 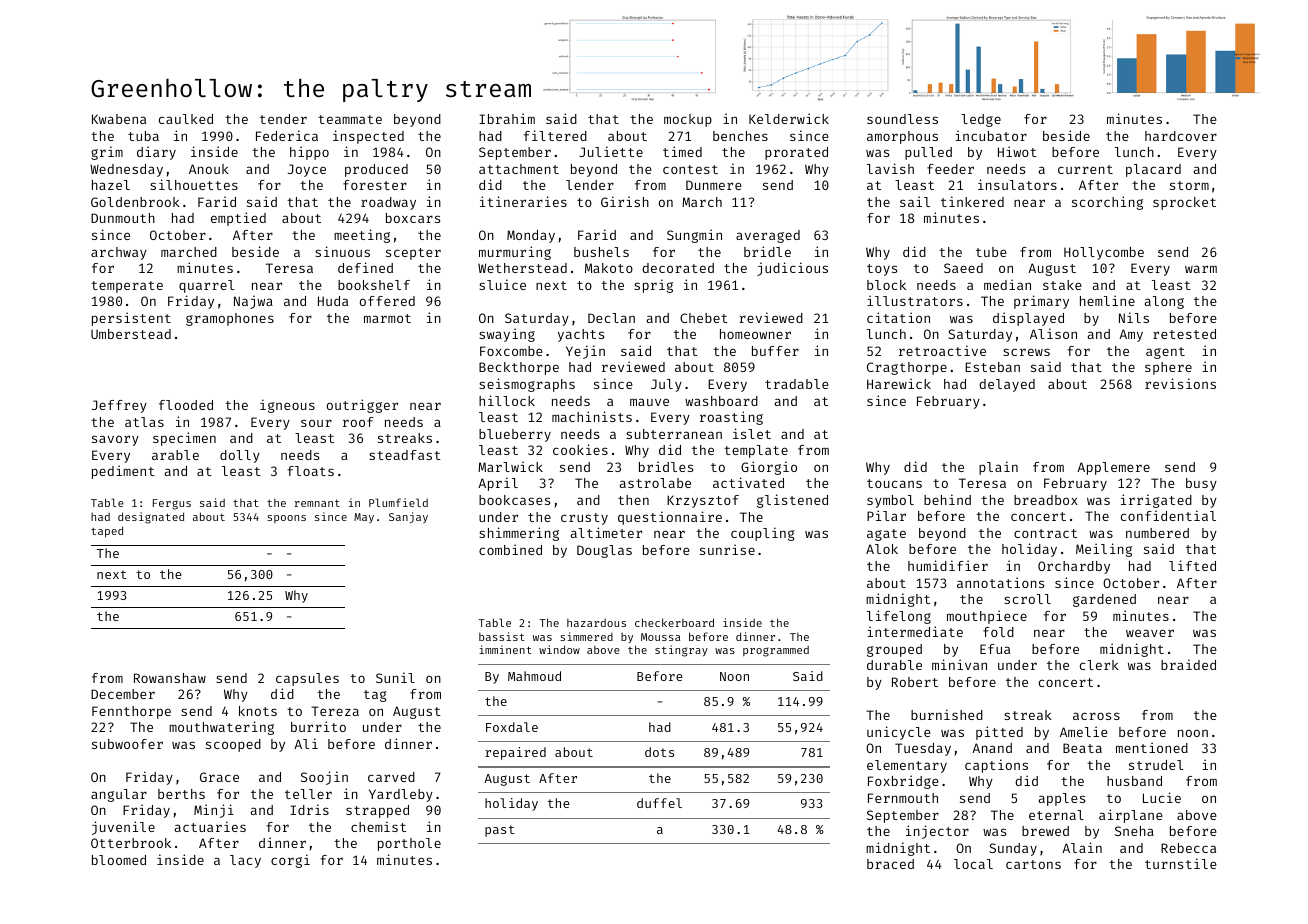 What do you see at coordinates (590, 185) in the image?
I see `lender` at bounding box center [590, 185].
